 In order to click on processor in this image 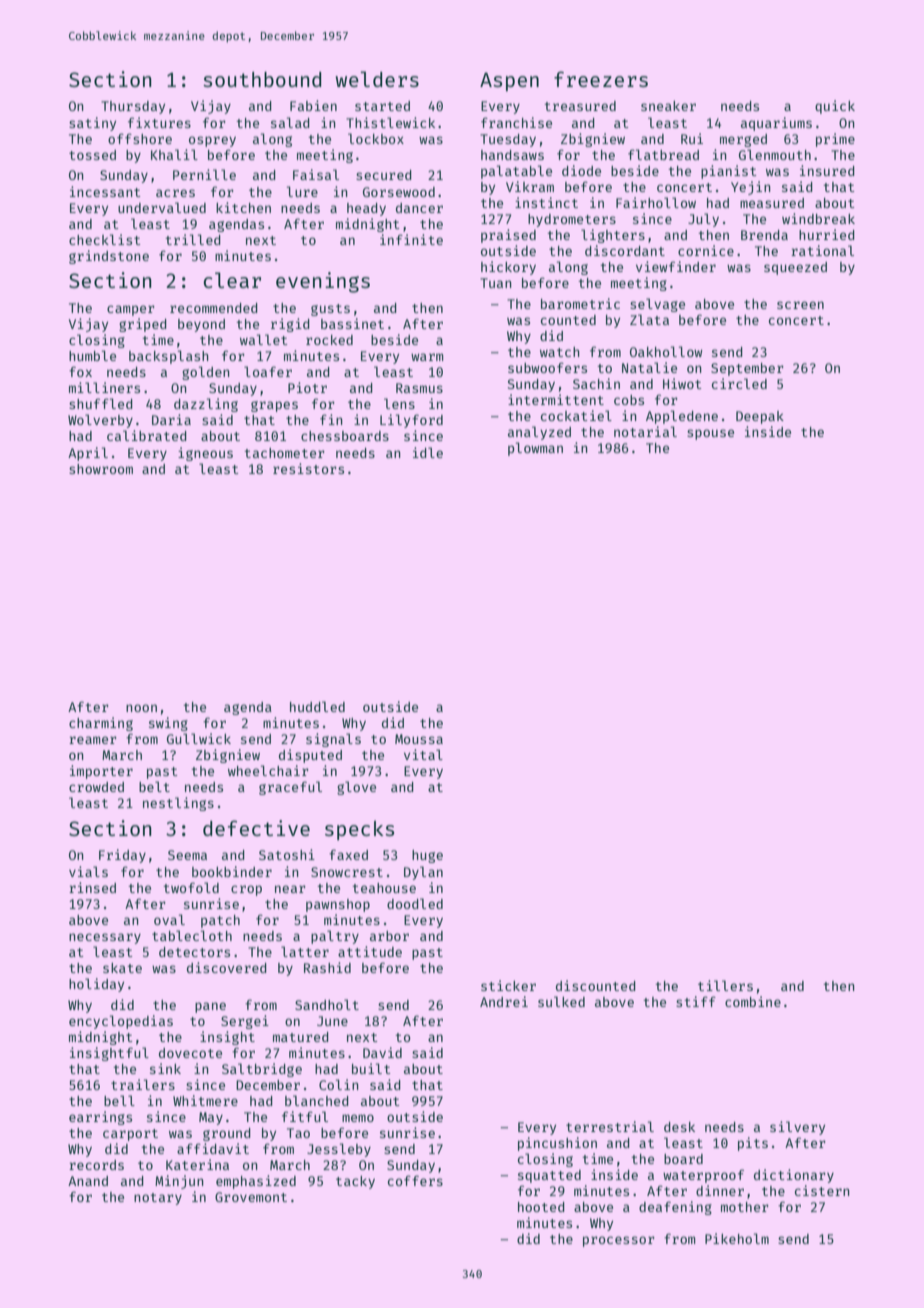, I will do `click(619, 1241)`.
